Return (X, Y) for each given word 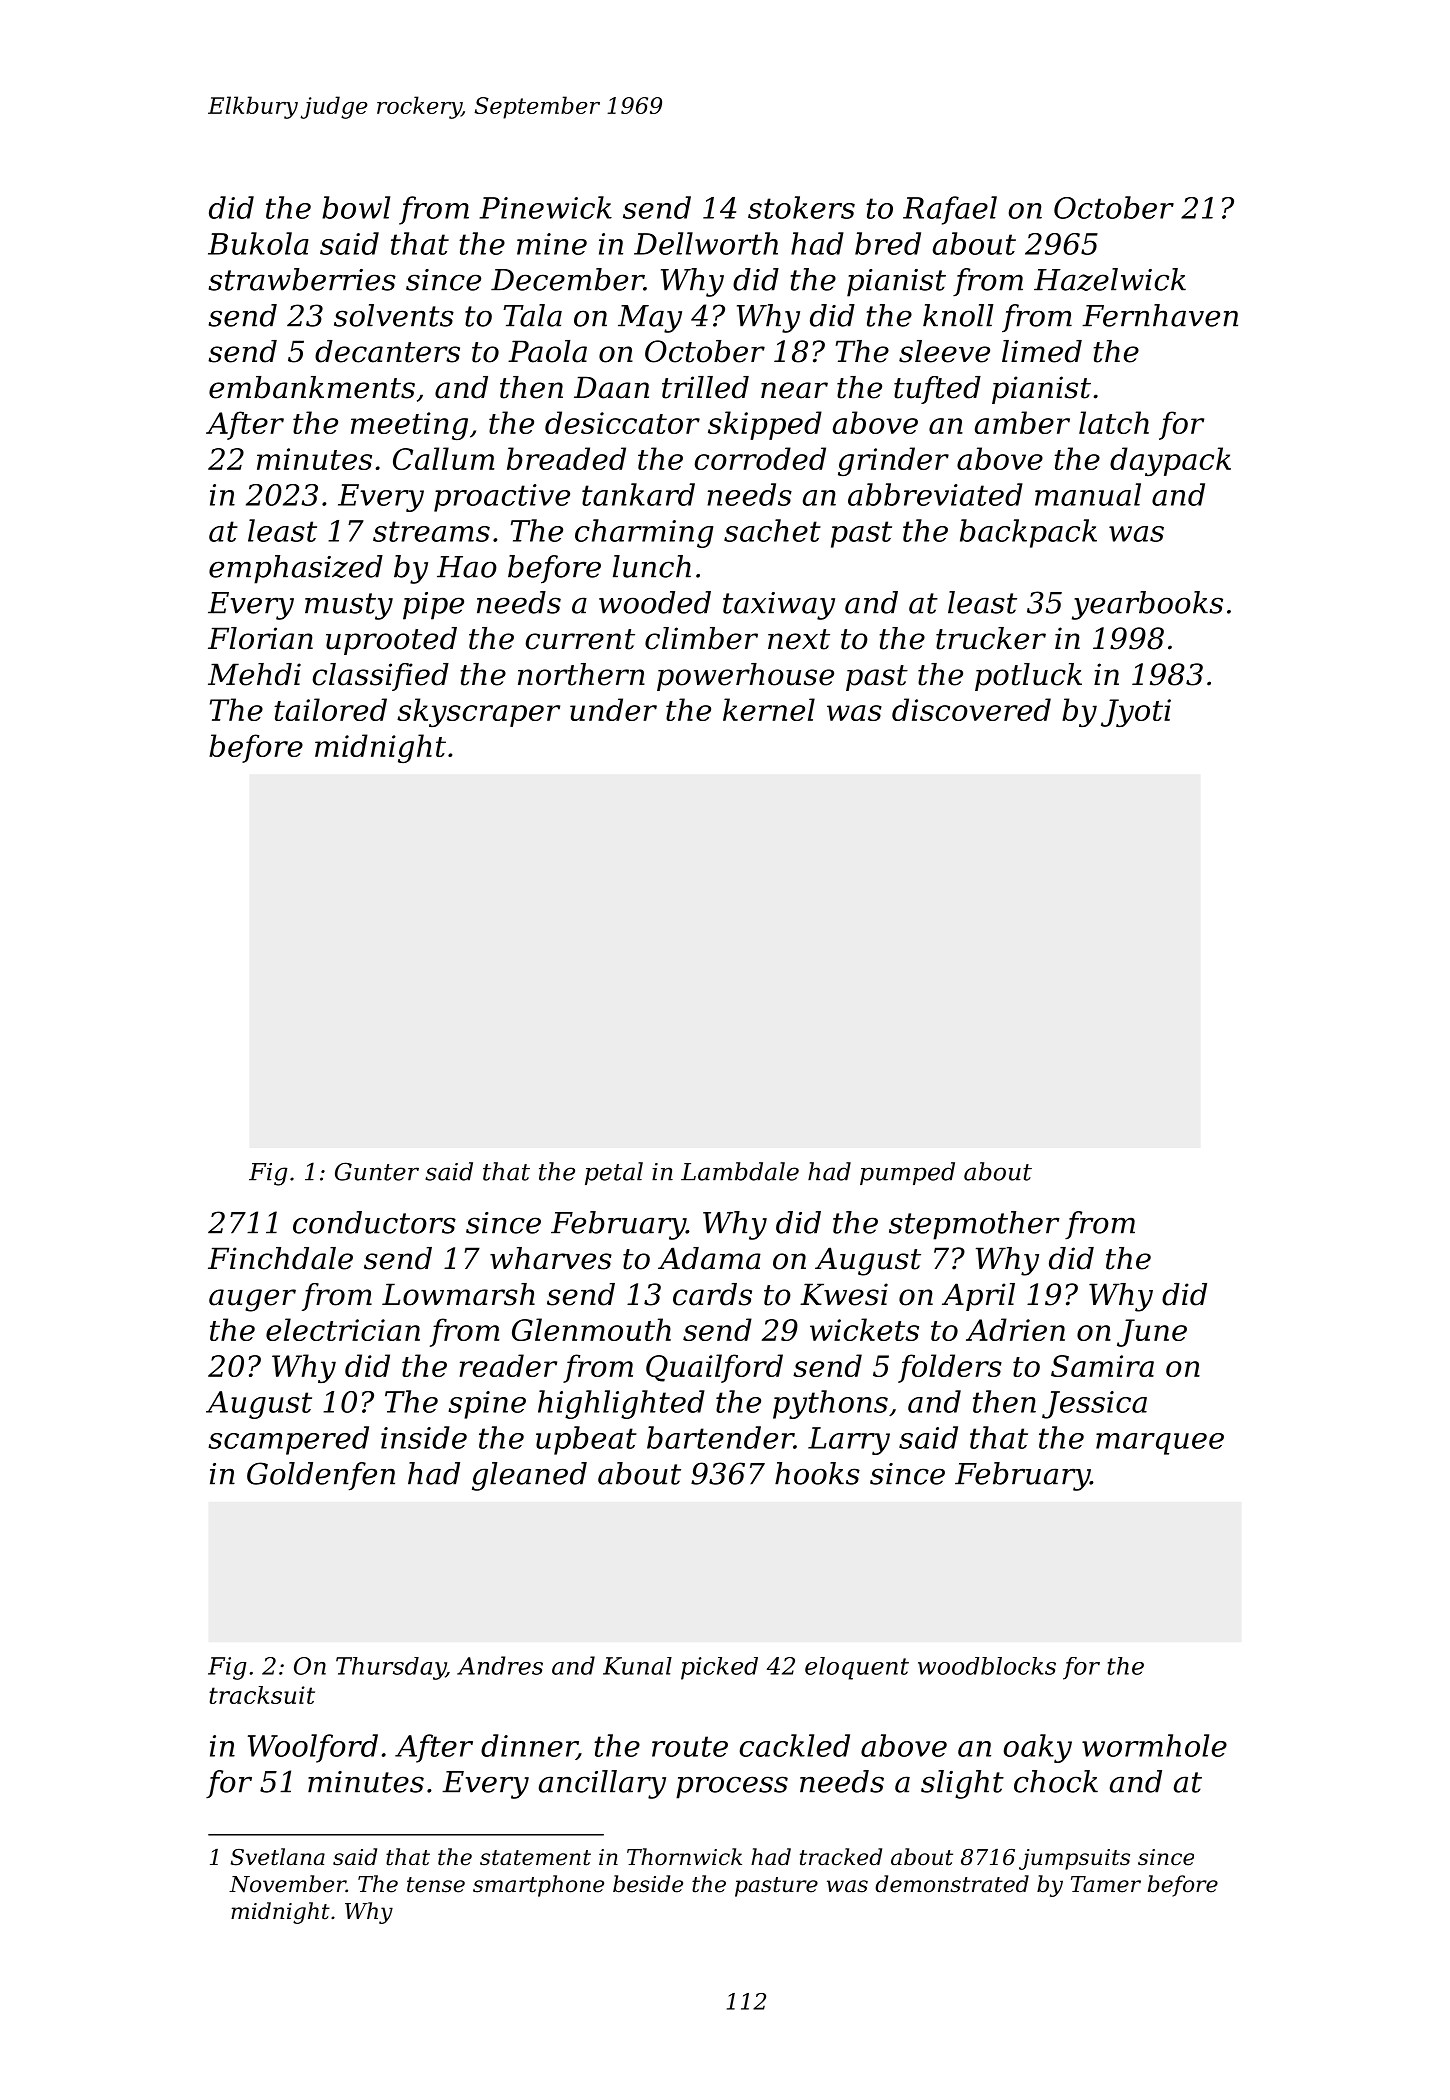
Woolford (313, 1748)
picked (719, 1668)
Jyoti (1136, 713)
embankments (312, 387)
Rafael (950, 210)
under (613, 709)
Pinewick (545, 207)
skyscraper (478, 712)
